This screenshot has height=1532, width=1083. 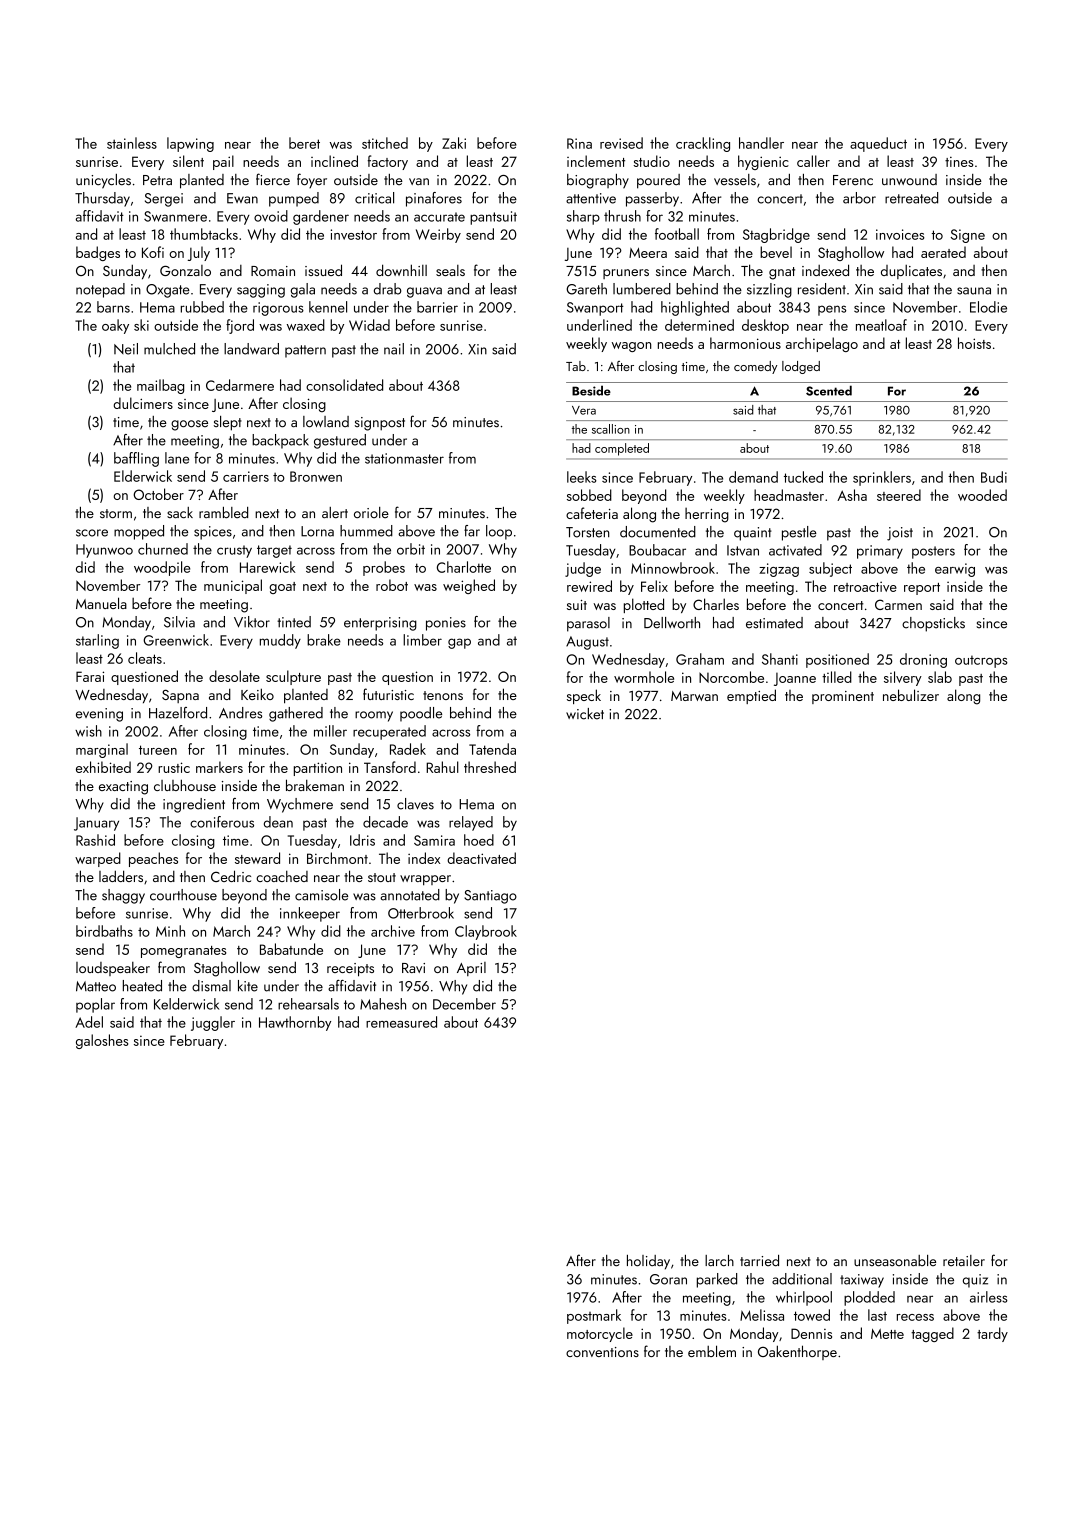 I want to click on thumbtacks, so click(x=204, y=234).
